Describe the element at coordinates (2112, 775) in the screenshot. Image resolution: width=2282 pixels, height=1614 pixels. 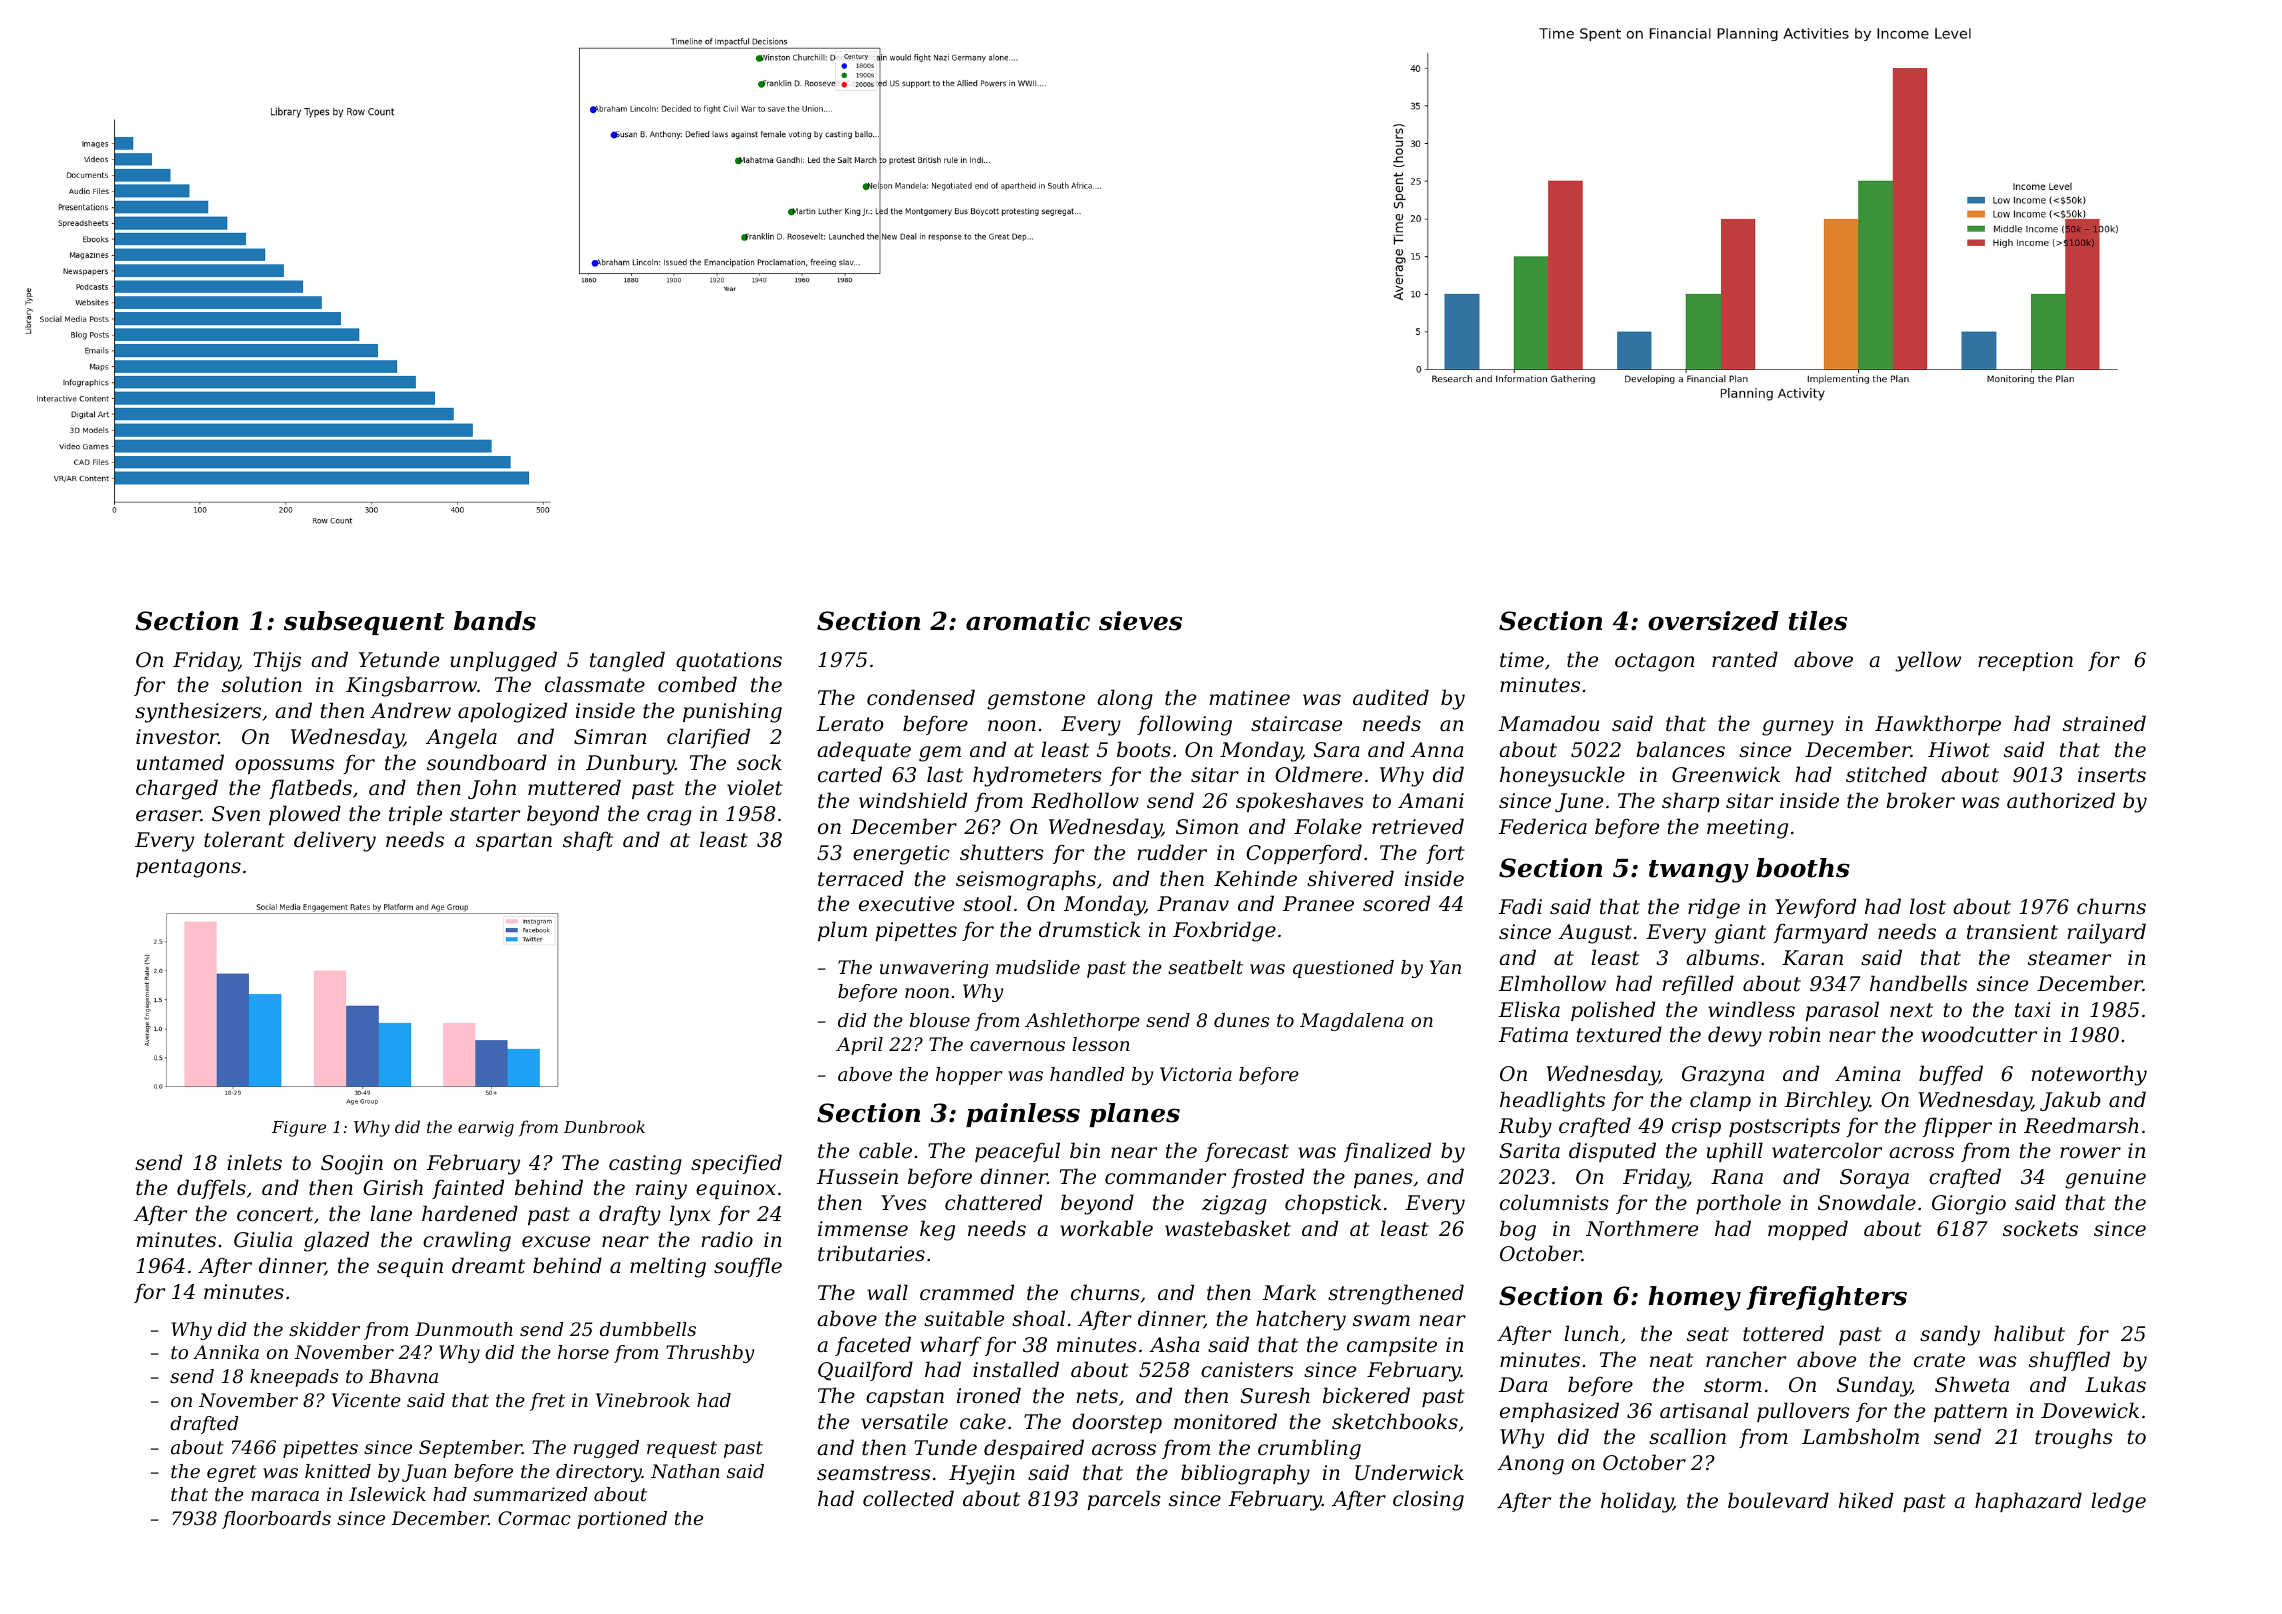
I see `inserts` at that location.
